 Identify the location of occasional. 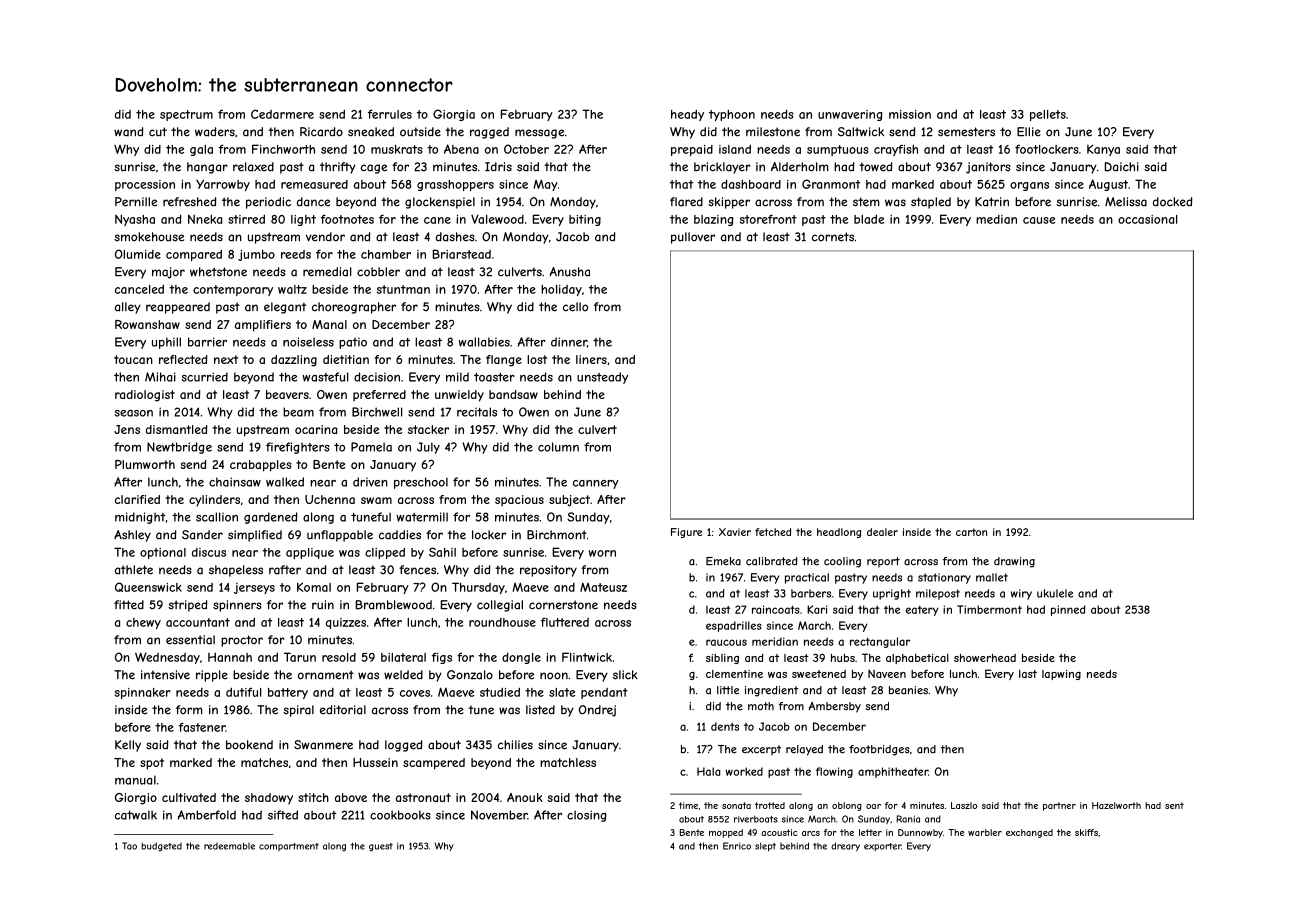
(1148, 219).
